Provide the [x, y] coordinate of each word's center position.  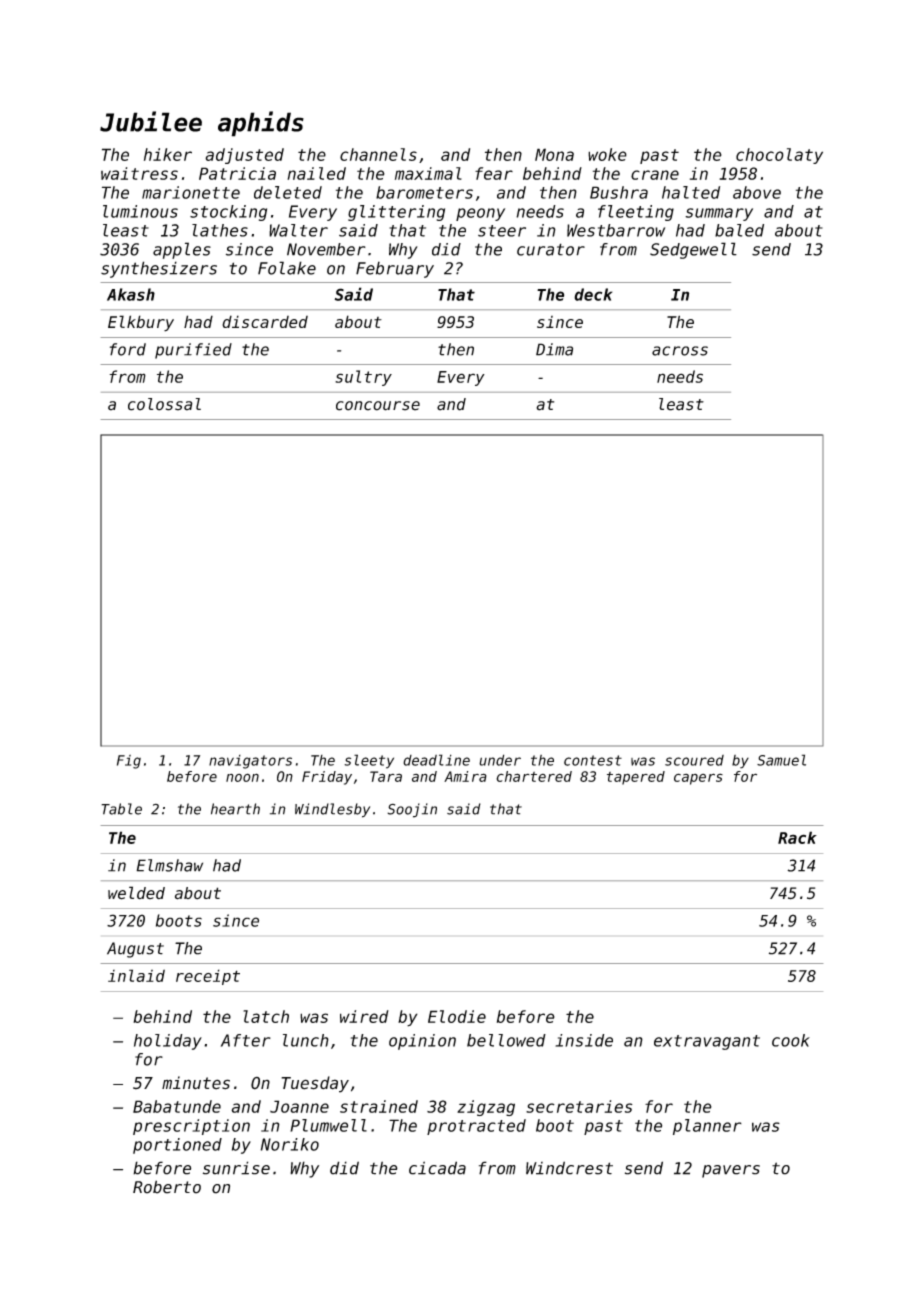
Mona [554, 154]
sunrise [236, 1168]
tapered [636, 778]
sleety [369, 761]
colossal [164, 404]
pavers [731, 1171]
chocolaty [779, 156]
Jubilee [151, 121]
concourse [378, 406]
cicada [437, 1168]
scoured [694, 760]
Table [121, 809]
